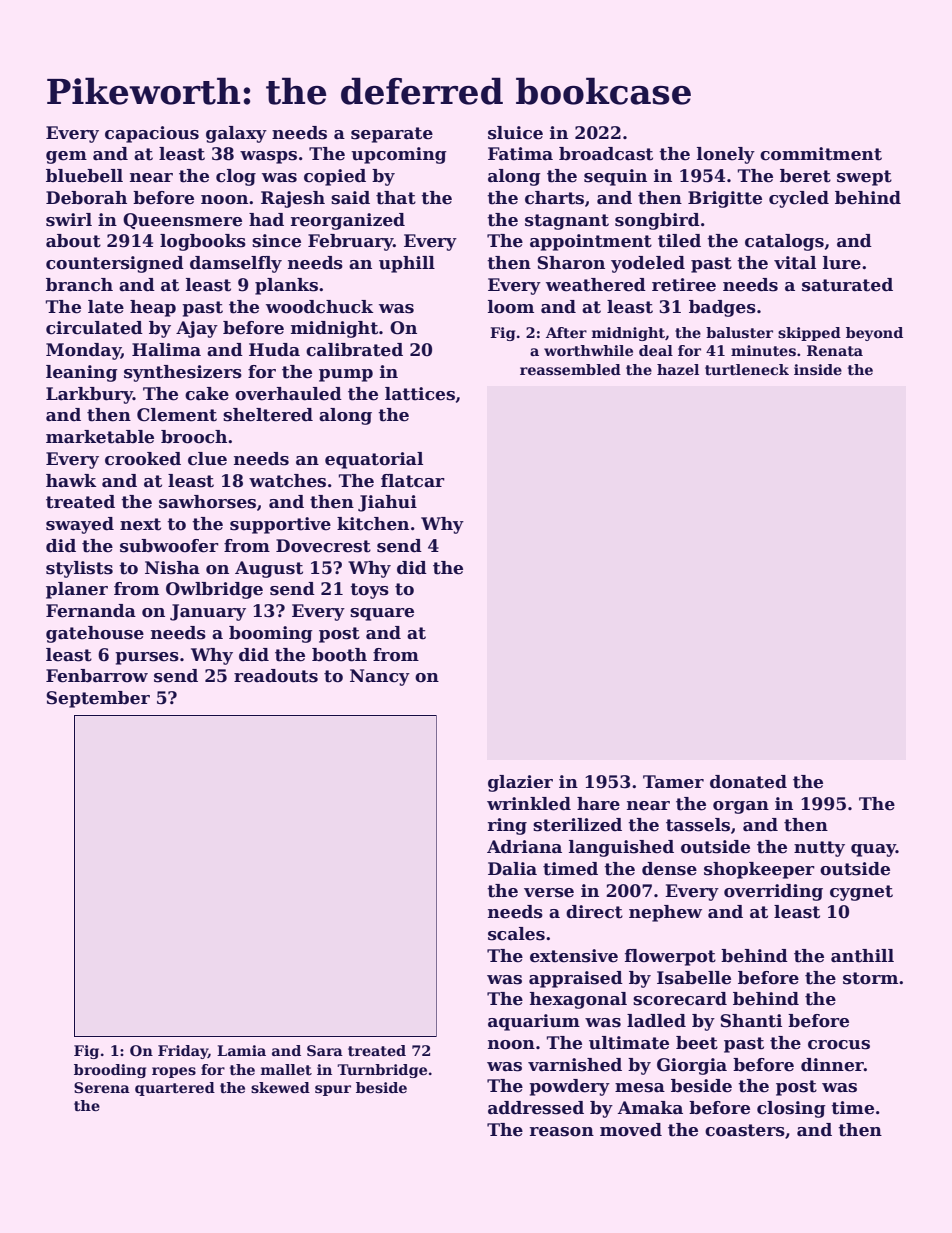 This screenshot has height=1233, width=952. Describe the element at coordinates (413, 481) in the screenshot. I see `flatcar` at that location.
